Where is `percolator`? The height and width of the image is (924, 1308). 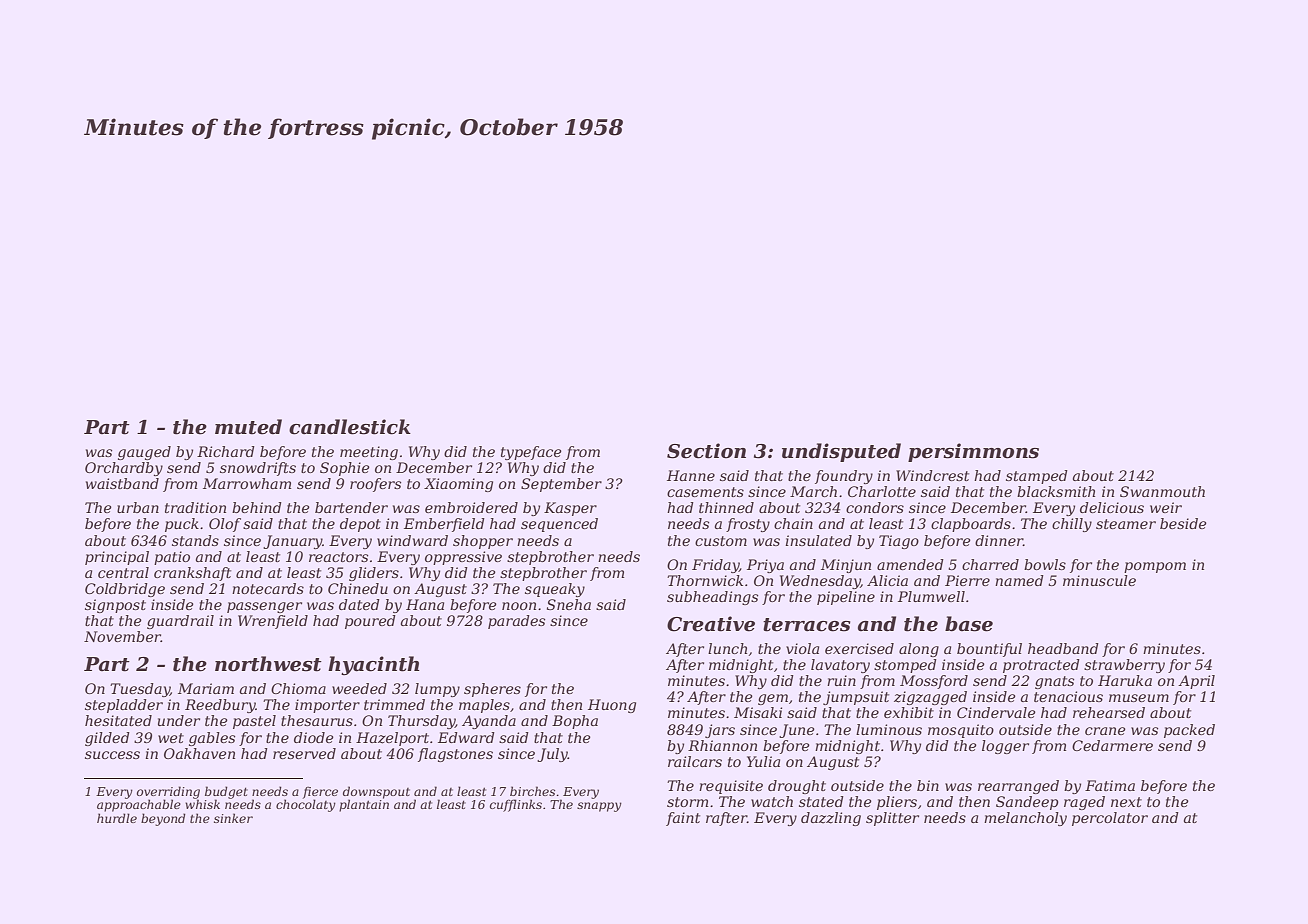
percolator is located at coordinates (1110, 819).
